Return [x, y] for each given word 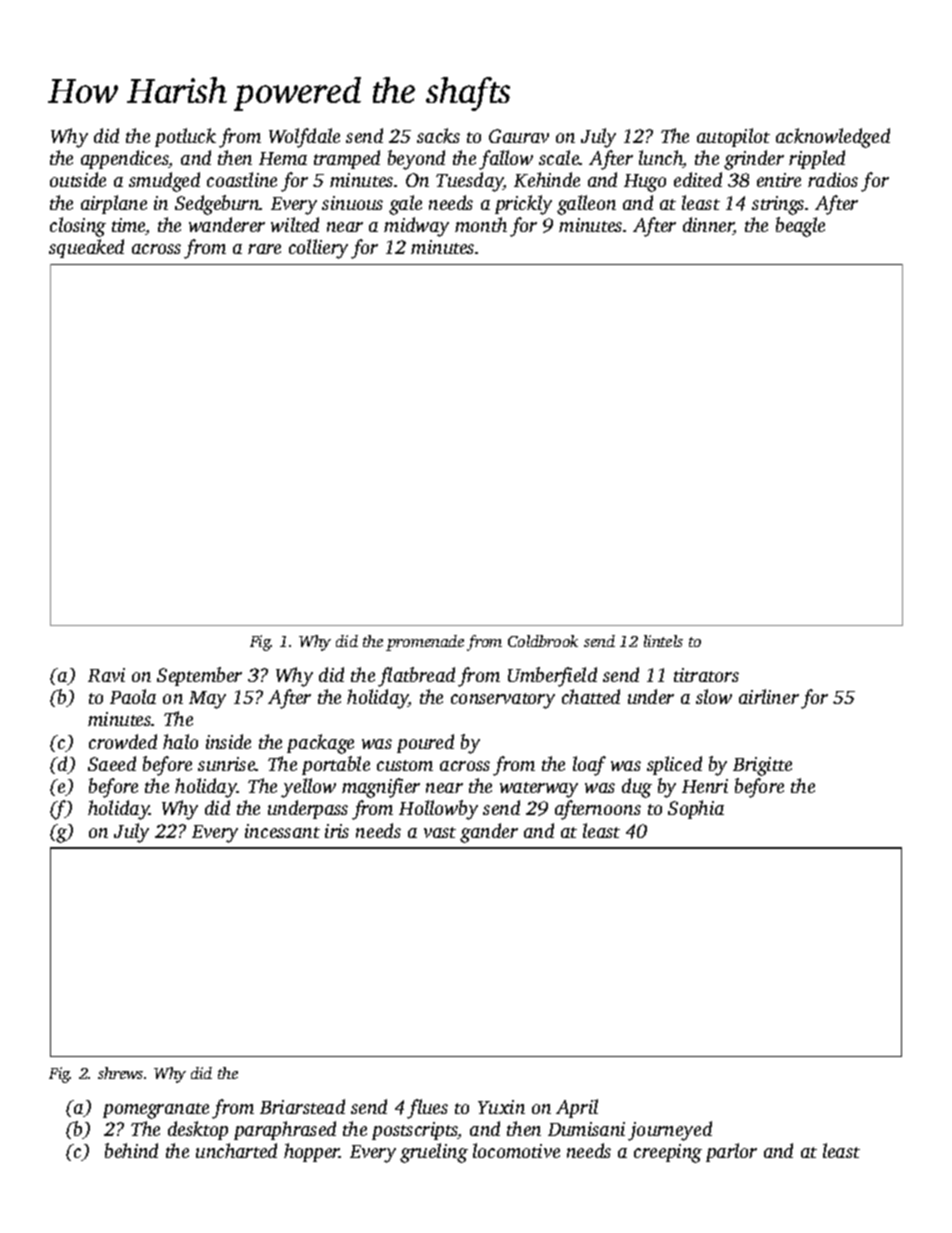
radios [833, 179]
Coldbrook [543, 641]
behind [131, 1150]
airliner [769, 696]
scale [559, 157]
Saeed [112, 763]
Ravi [106, 675]
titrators [706, 675]
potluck [185, 137]
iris [337, 831]
